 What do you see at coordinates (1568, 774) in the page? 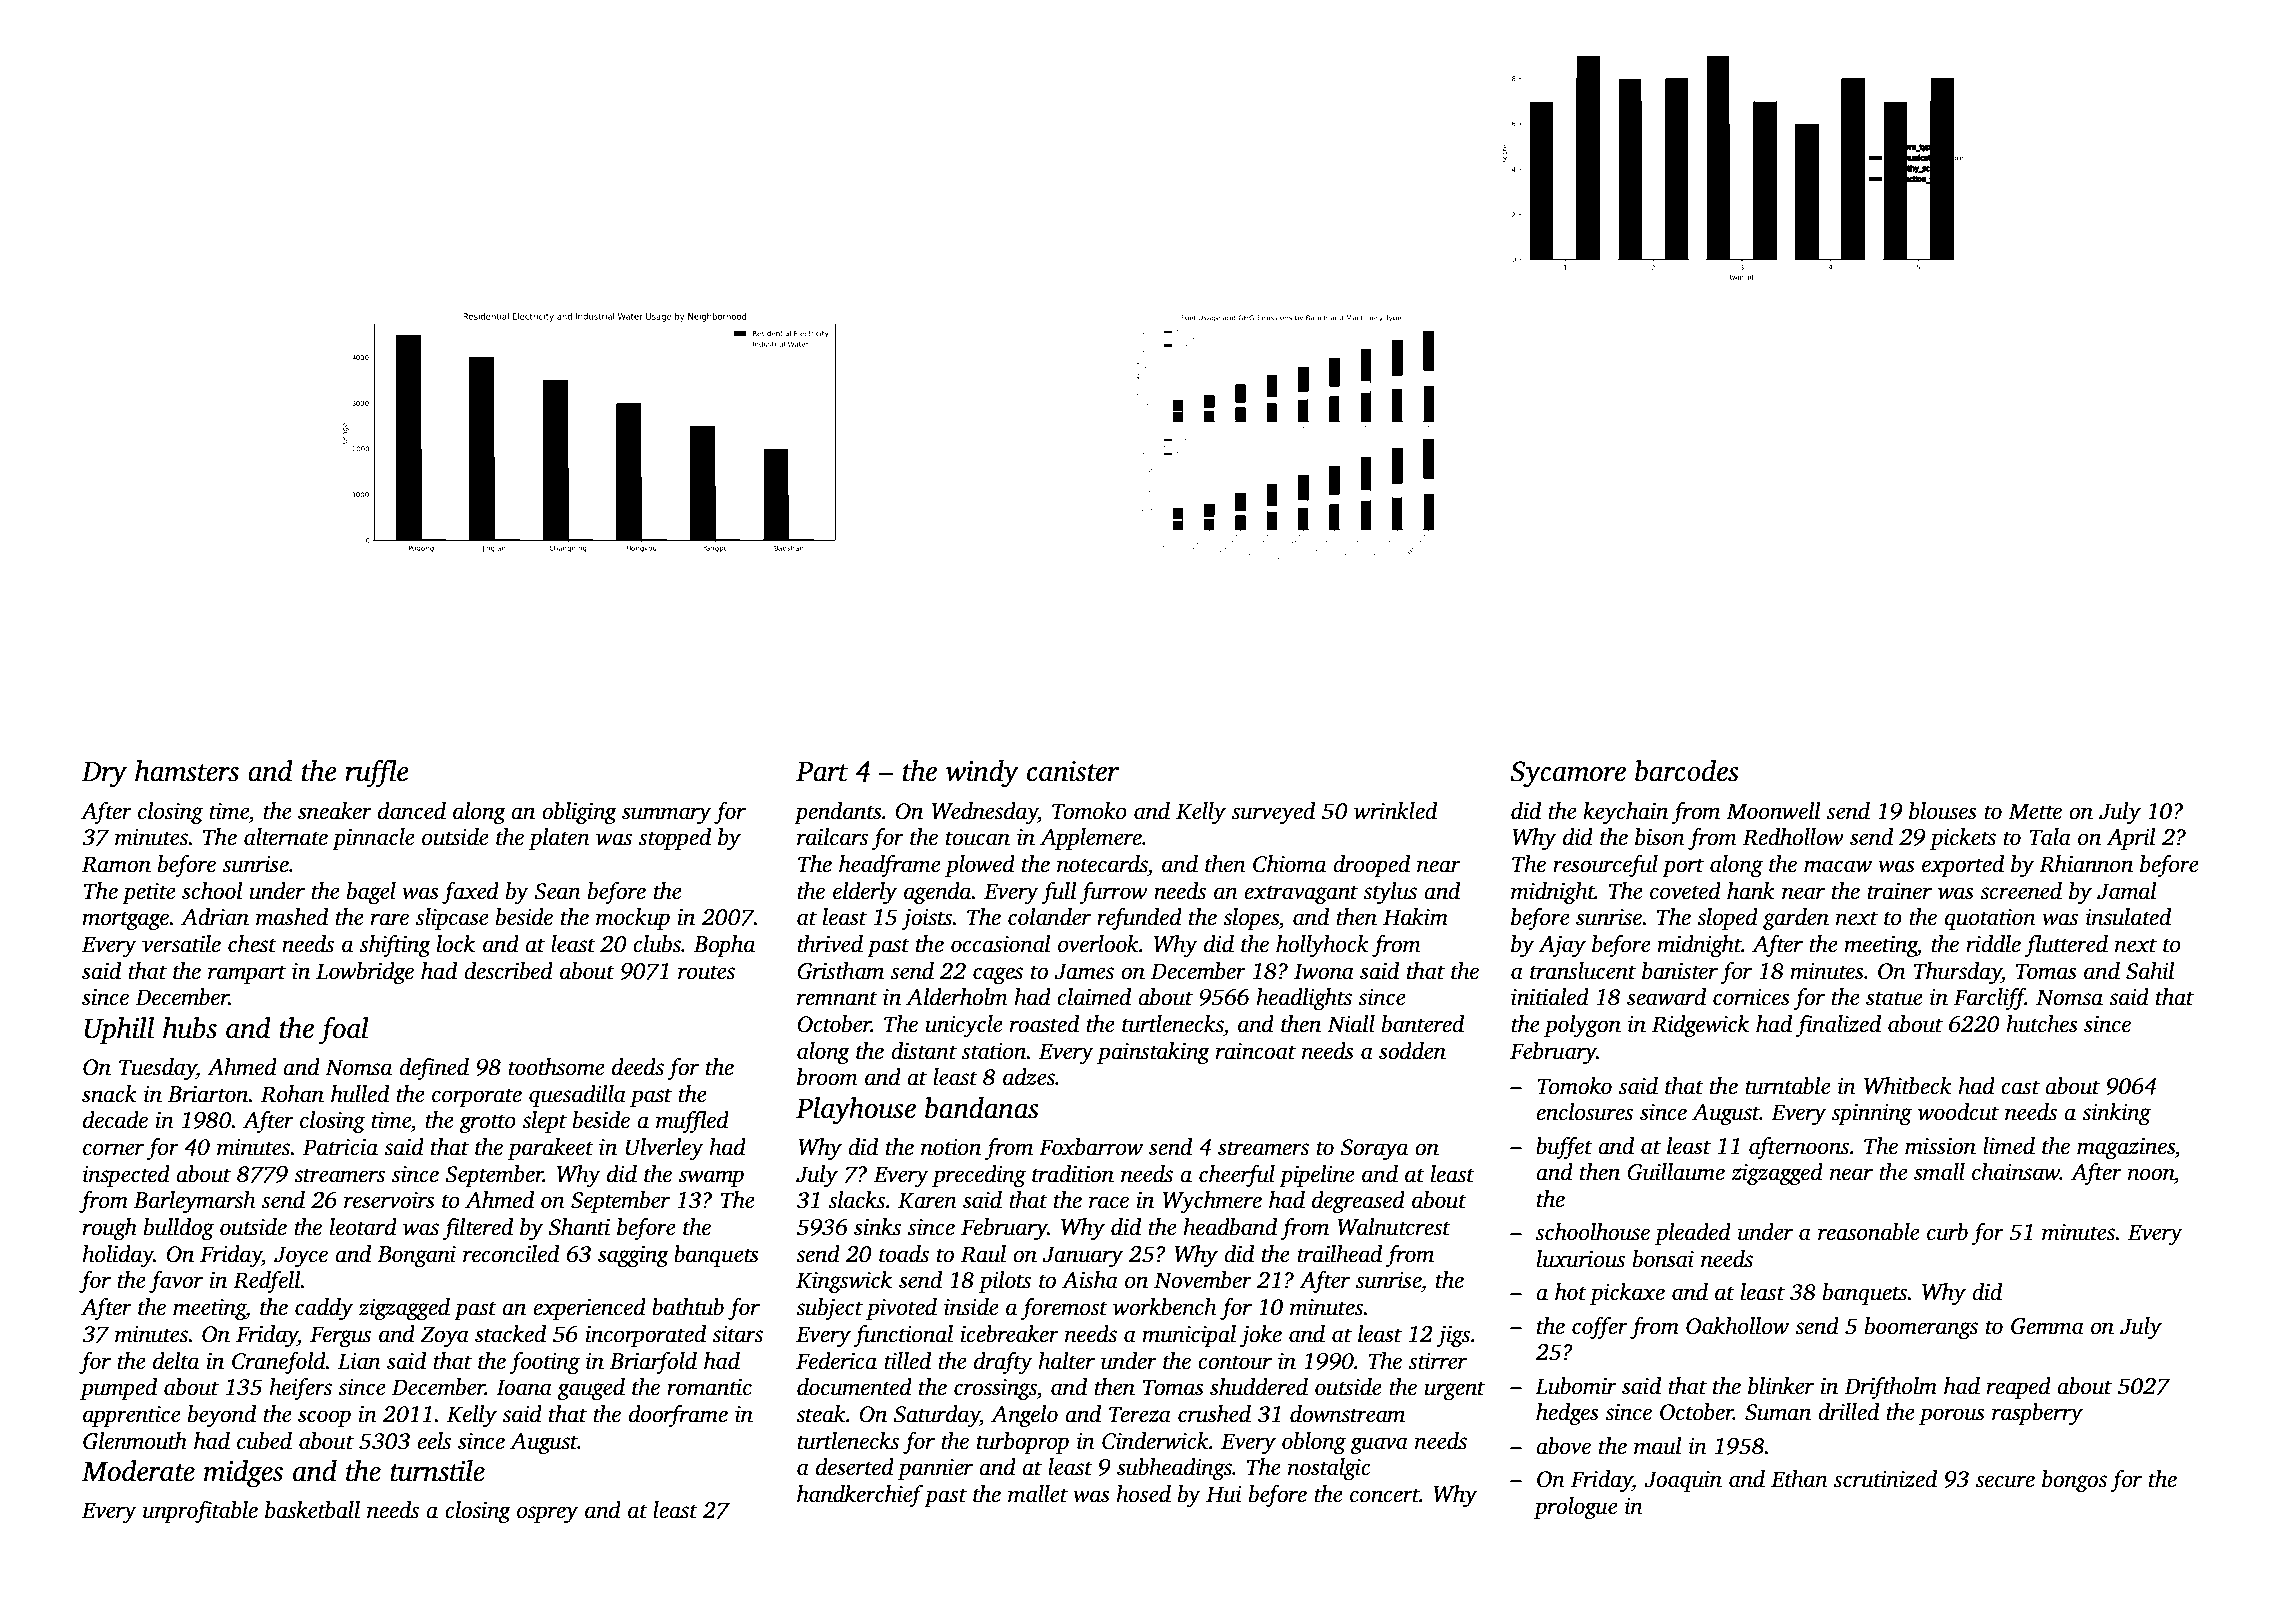
I see `Sycamore` at bounding box center [1568, 774].
